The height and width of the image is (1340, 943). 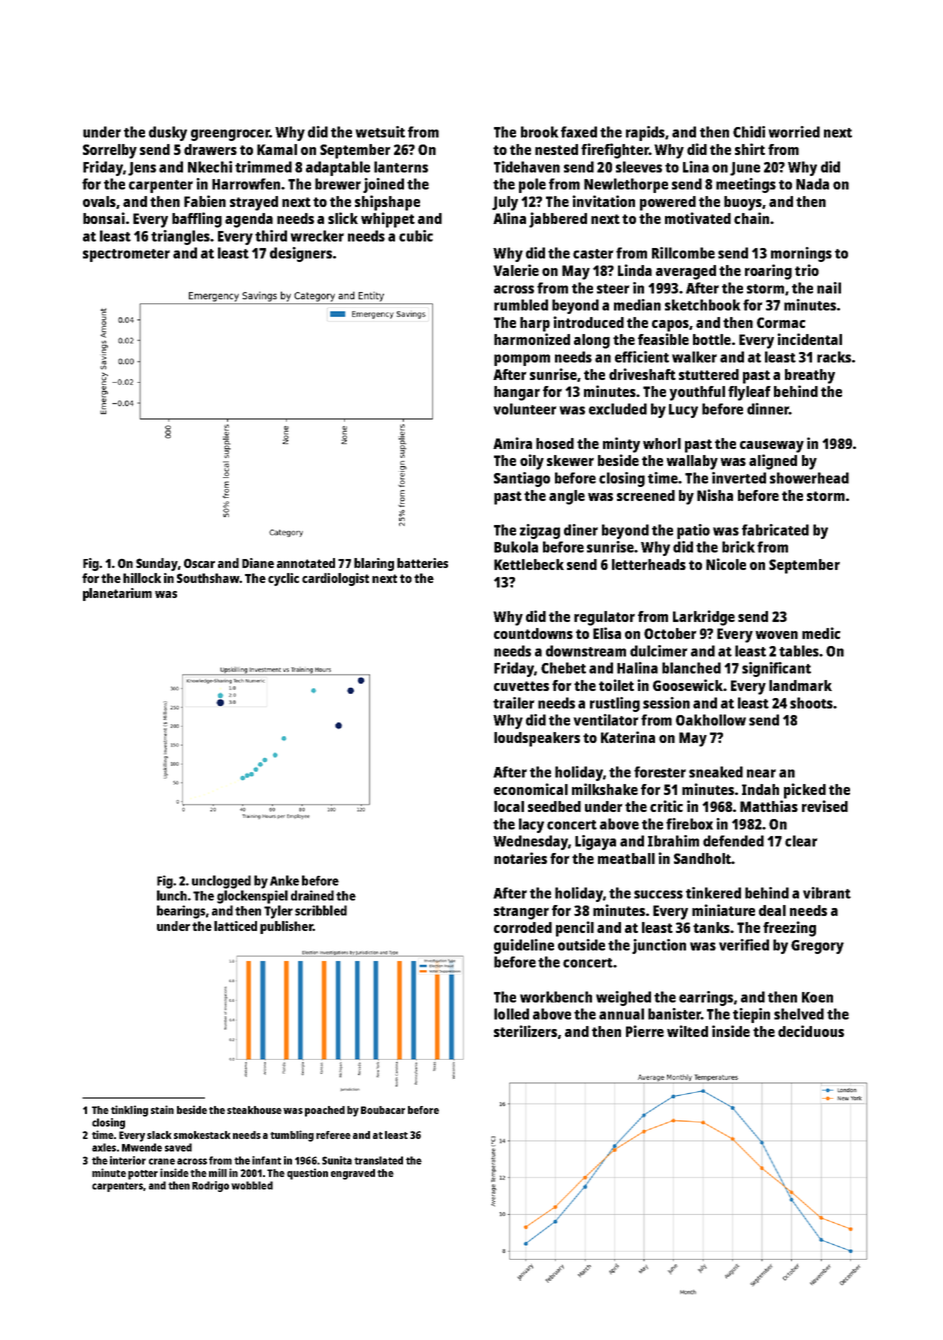 What do you see at coordinates (649, 564) in the image?
I see `letterheads` at bounding box center [649, 564].
